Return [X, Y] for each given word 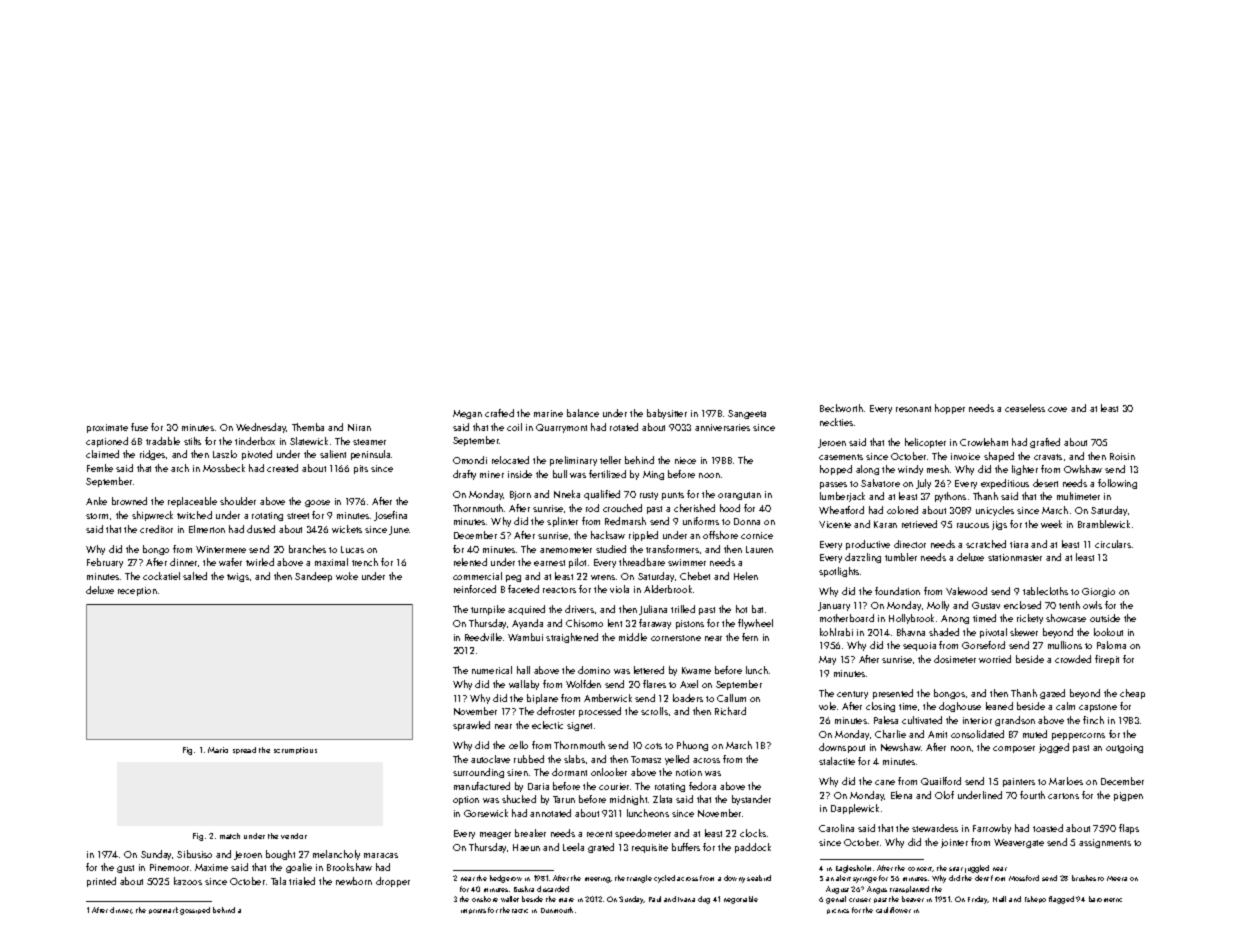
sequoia [919, 646]
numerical [492, 670]
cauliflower [893, 910]
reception [137, 591]
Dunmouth [557, 910]
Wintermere [221, 549]
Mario [218, 750]
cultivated [922, 720]
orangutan [739, 496]
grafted [1045, 443]
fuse [139, 427]
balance [583, 413]
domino [594, 670]
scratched [986, 544]
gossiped [195, 911]
